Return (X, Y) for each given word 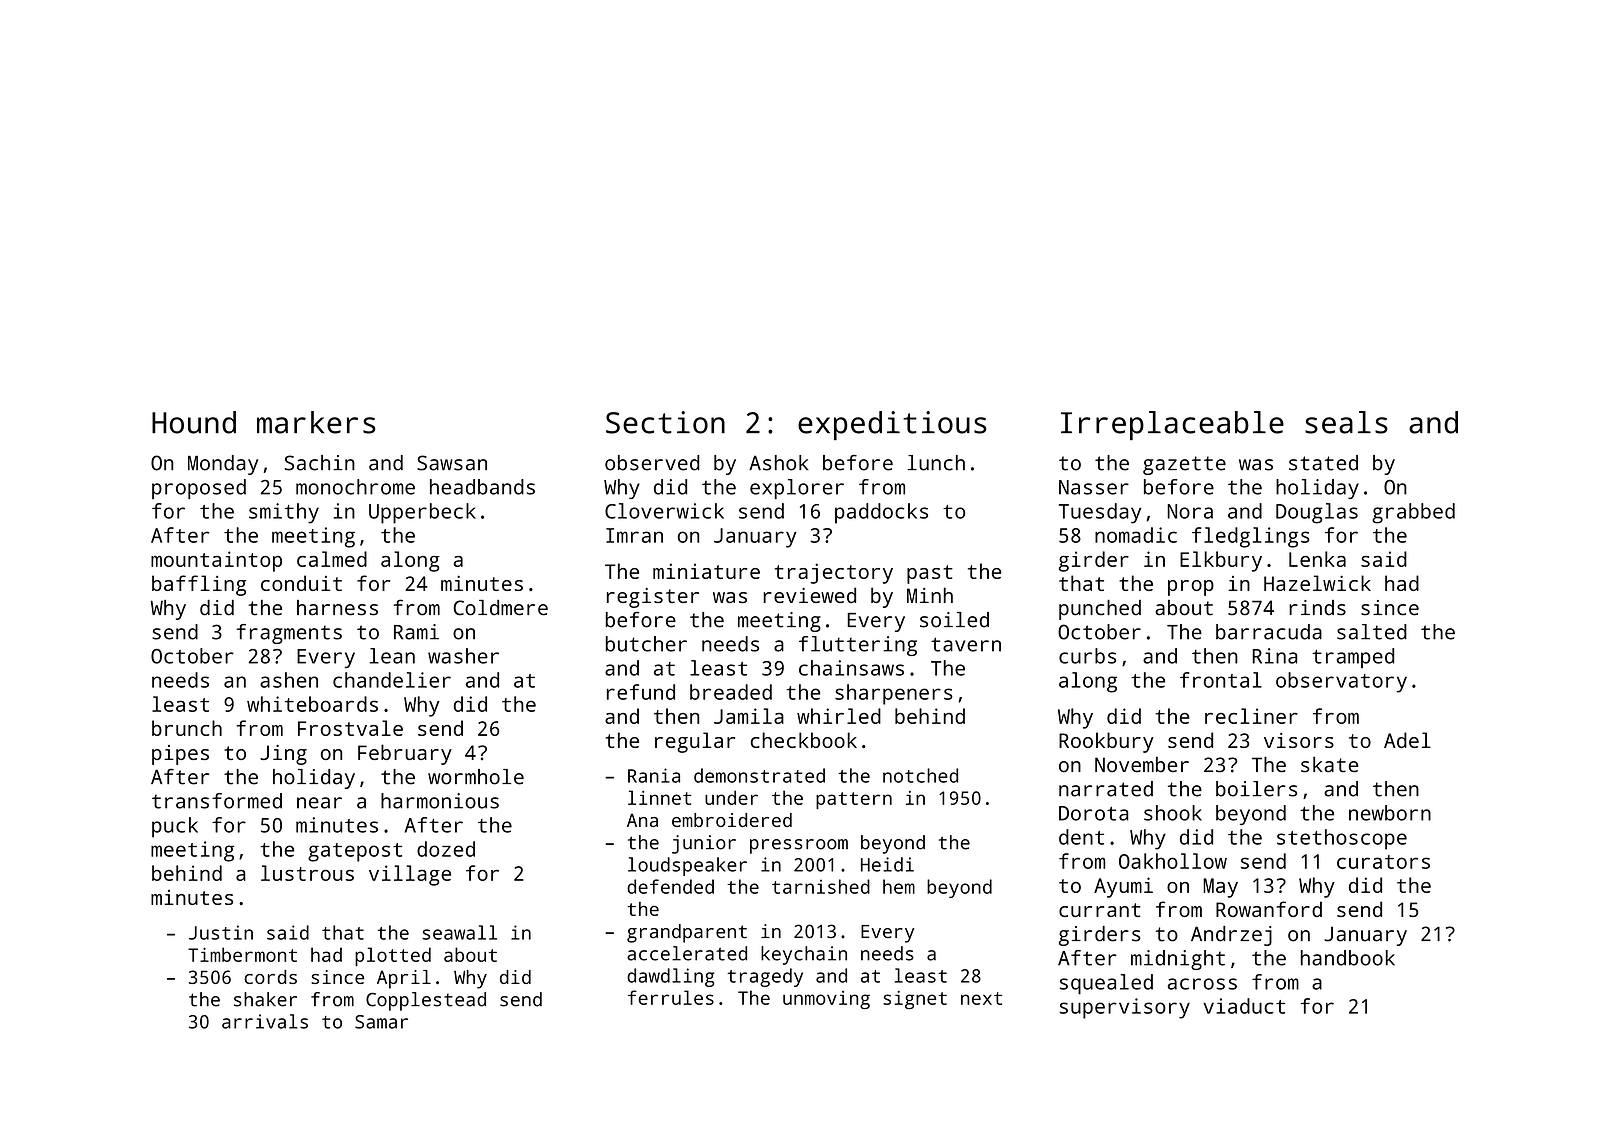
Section (665, 422)
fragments (289, 634)
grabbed (1413, 513)
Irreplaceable (1172, 425)
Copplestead (426, 1001)
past (930, 574)
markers (316, 422)
